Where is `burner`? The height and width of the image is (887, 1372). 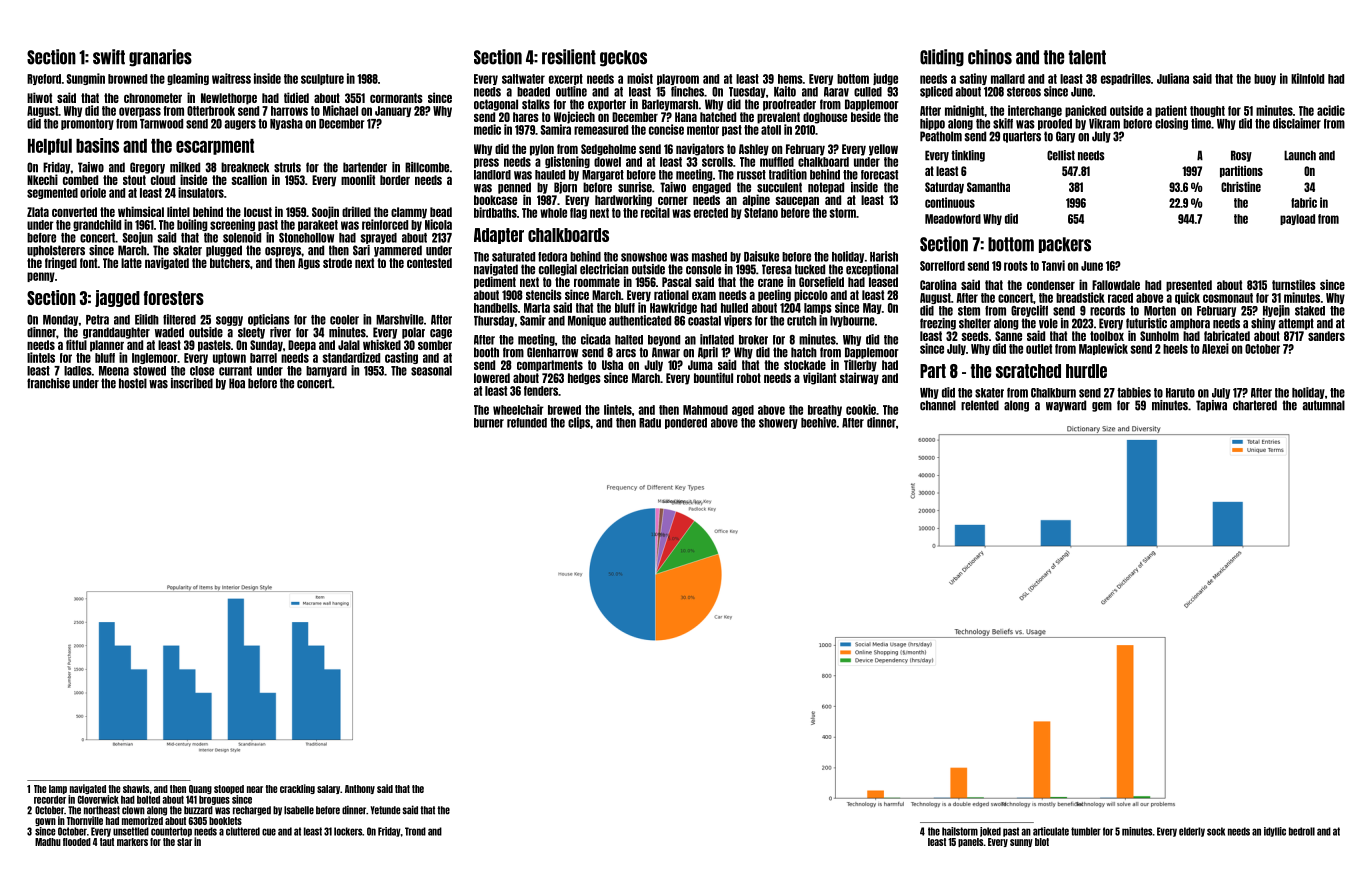
burner is located at coordinates (489, 423).
